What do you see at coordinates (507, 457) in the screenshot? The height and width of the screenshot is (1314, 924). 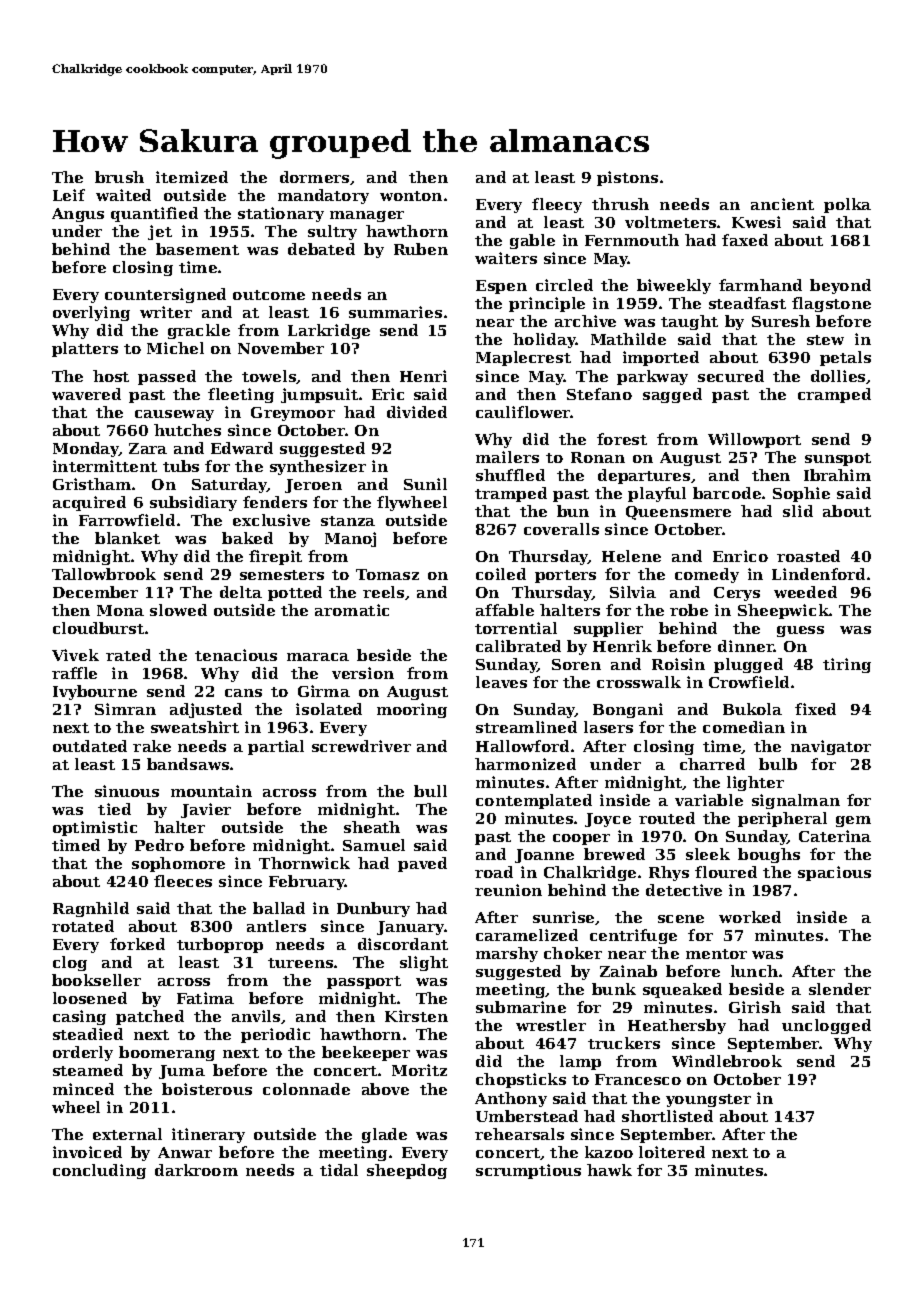 I see `mailers` at bounding box center [507, 457].
